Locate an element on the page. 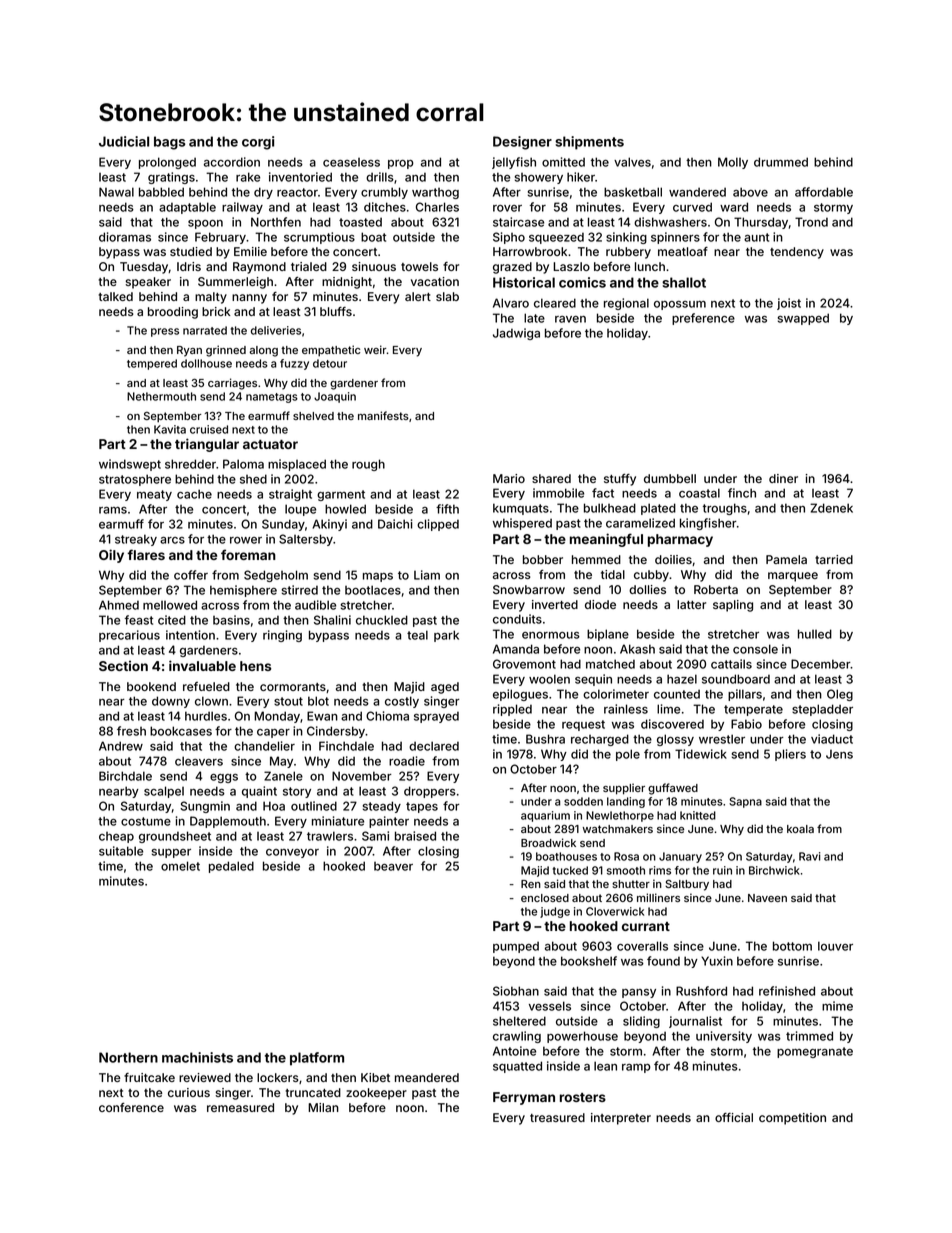 The height and width of the image is (1233, 952). Section is located at coordinates (123, 666).
